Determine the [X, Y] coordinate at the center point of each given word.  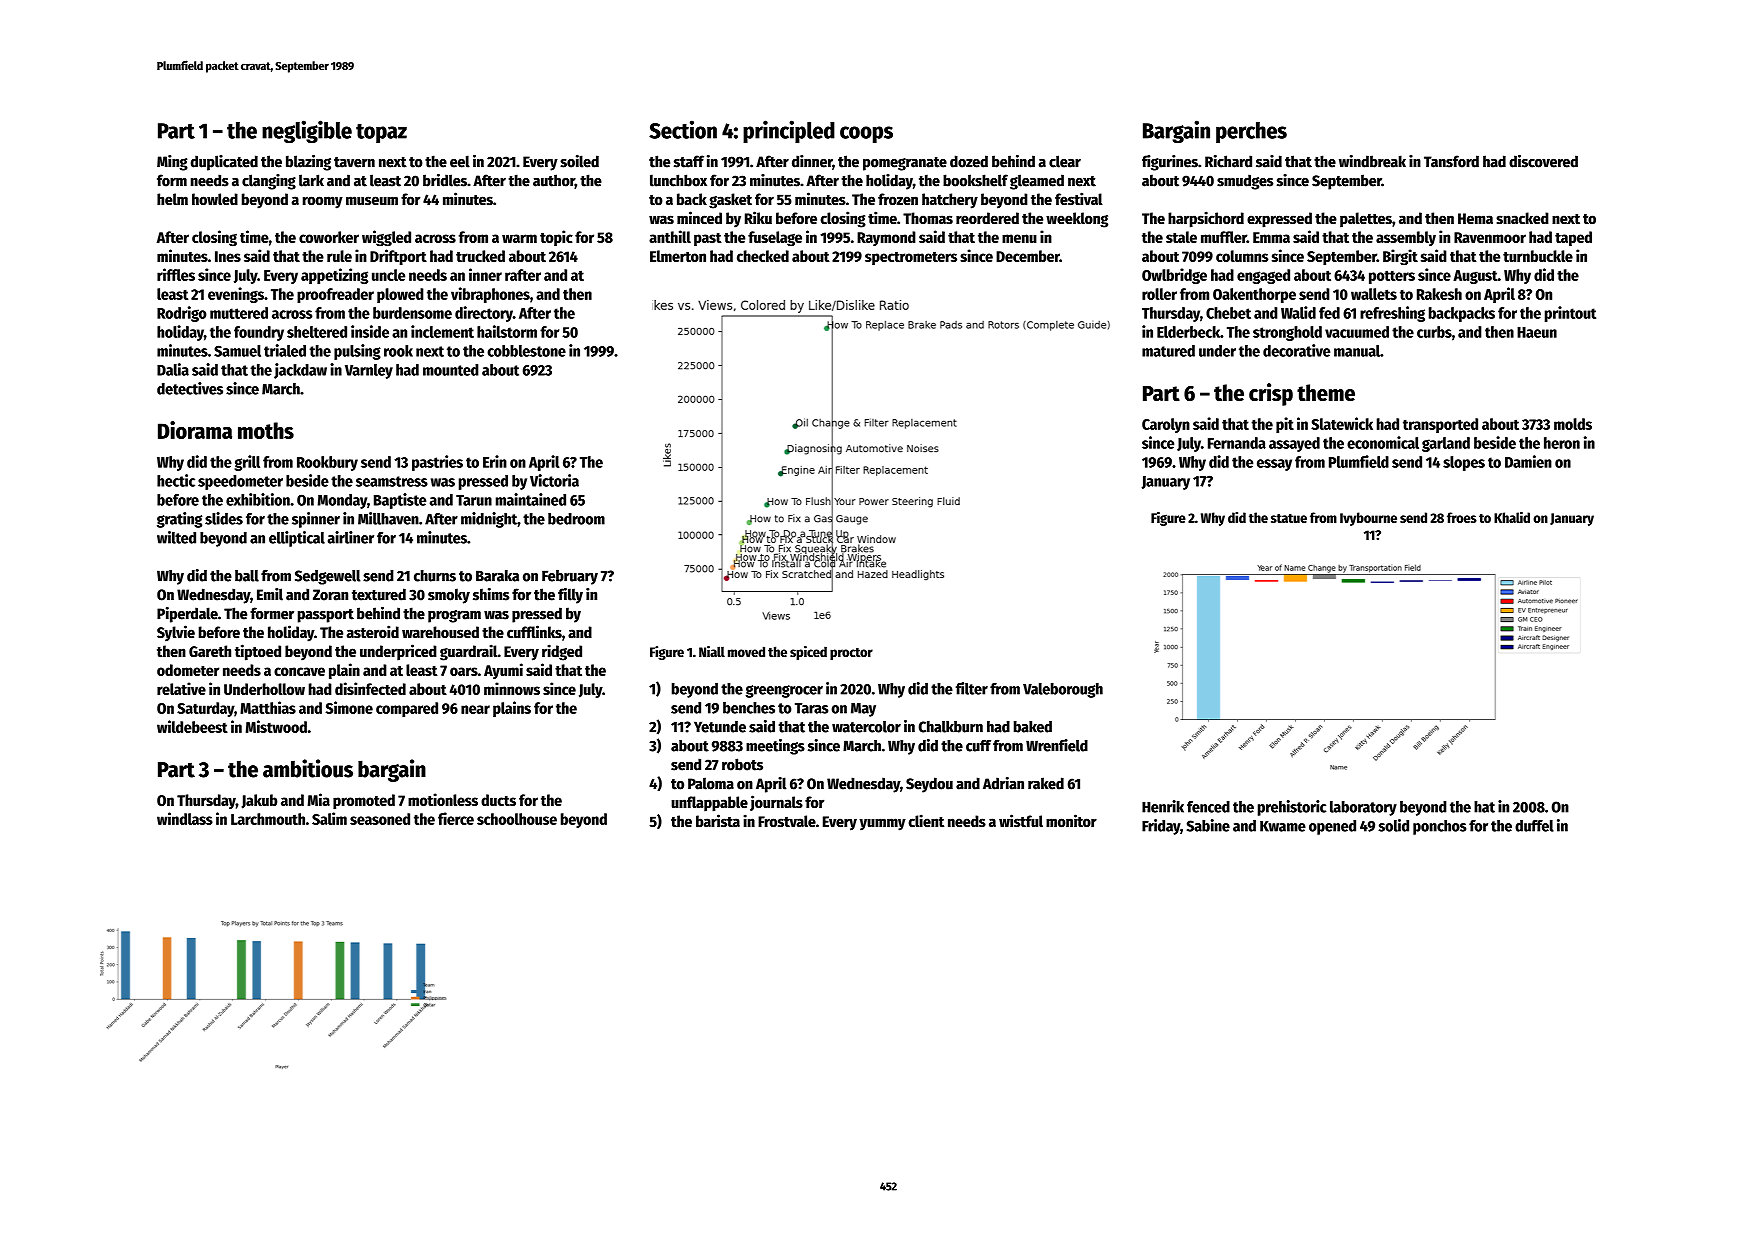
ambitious [308, 768]
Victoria [554, 480]
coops [866, 134]
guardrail [469, 652]
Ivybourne [1368, 519]
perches [1251, 132]
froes [1462, 517]
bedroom [576, 519]
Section [683, 129]
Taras [811, 708]
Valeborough [1063, 690]
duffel [1534, 826]
